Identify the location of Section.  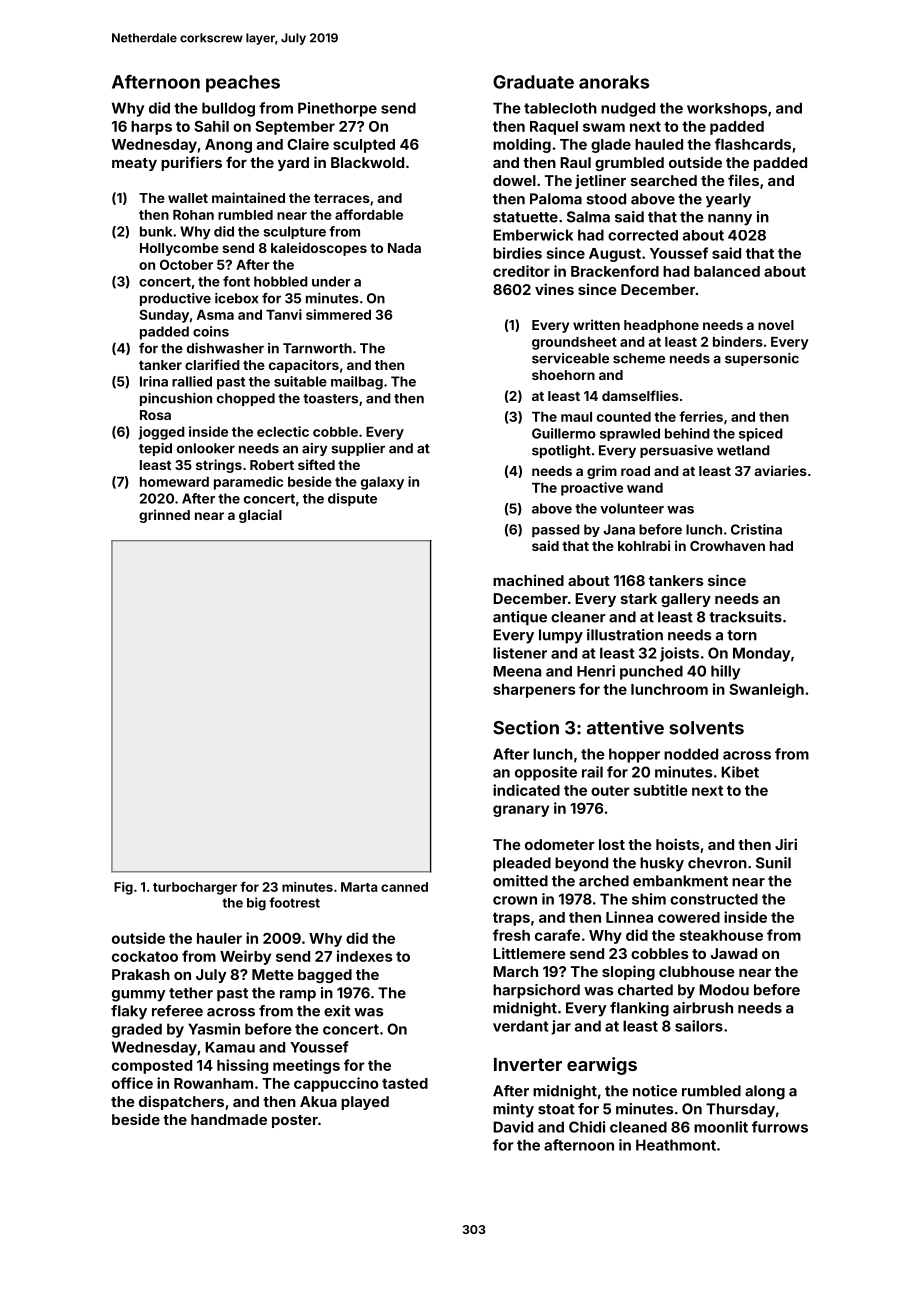
(526, 727).
